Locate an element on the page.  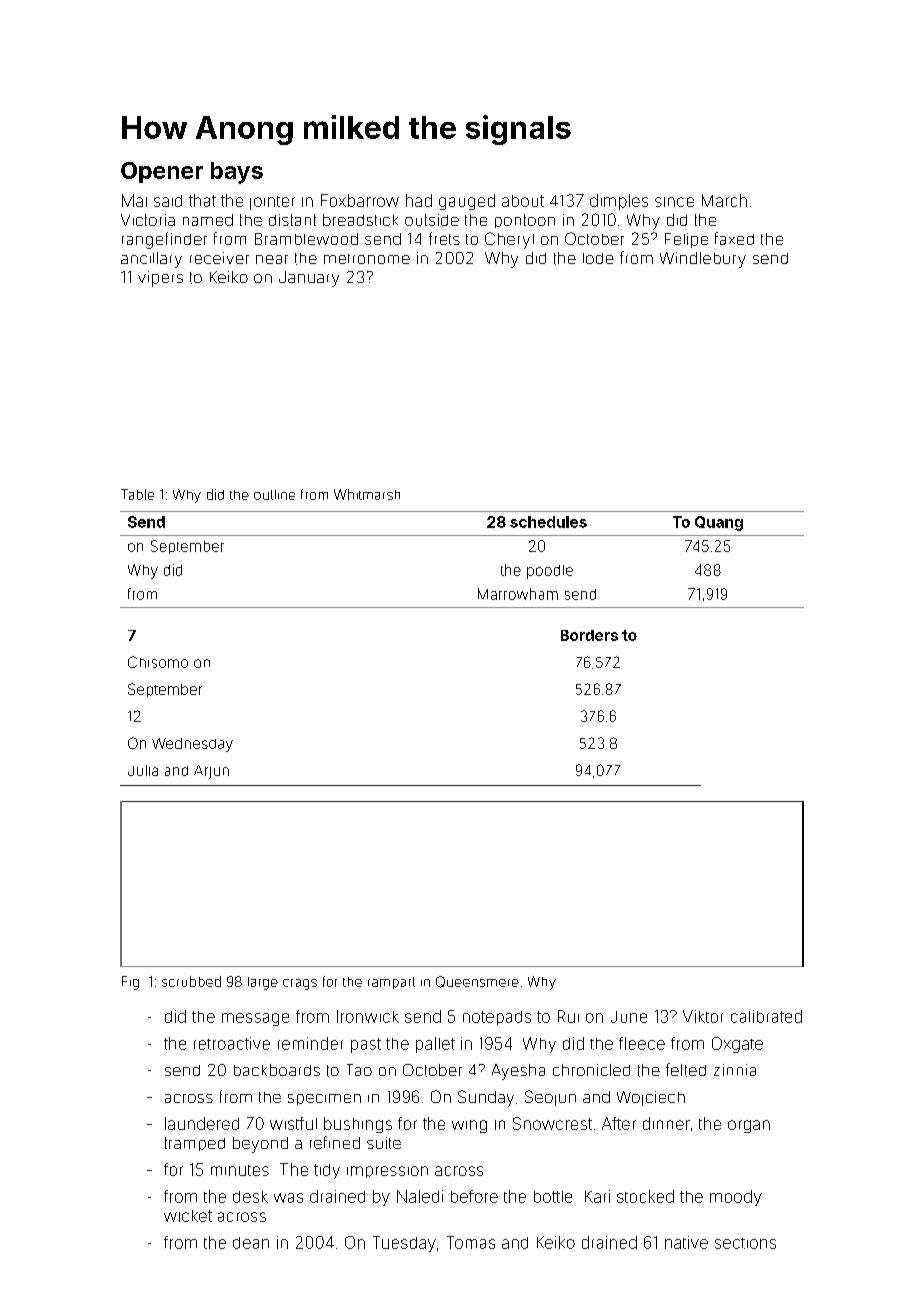
schedules is located at coordinates (548, 522).
